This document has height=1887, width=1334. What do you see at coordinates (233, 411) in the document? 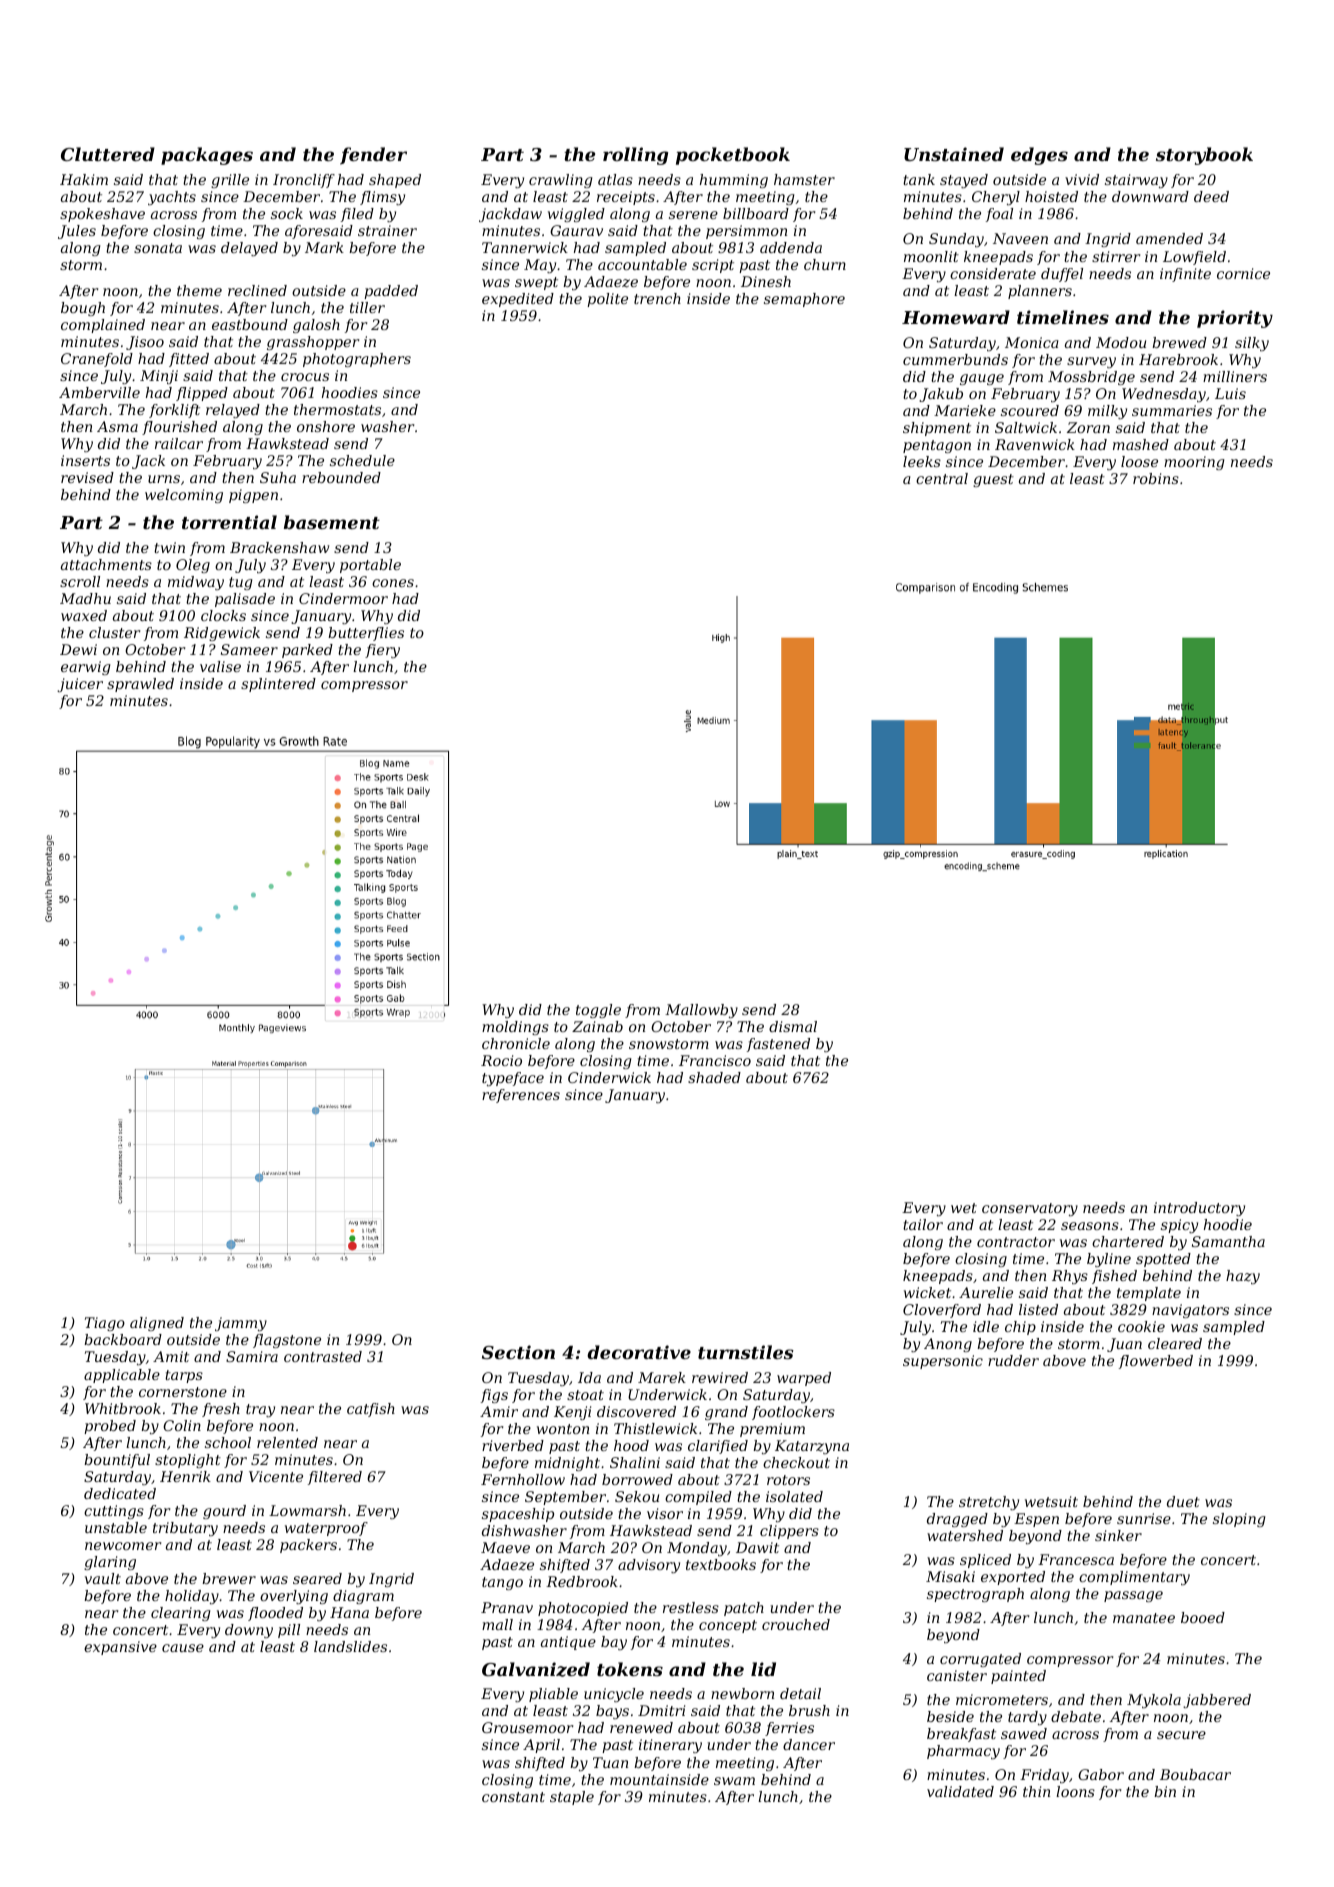
I see `relayed` at bounding box center [233, 411].
